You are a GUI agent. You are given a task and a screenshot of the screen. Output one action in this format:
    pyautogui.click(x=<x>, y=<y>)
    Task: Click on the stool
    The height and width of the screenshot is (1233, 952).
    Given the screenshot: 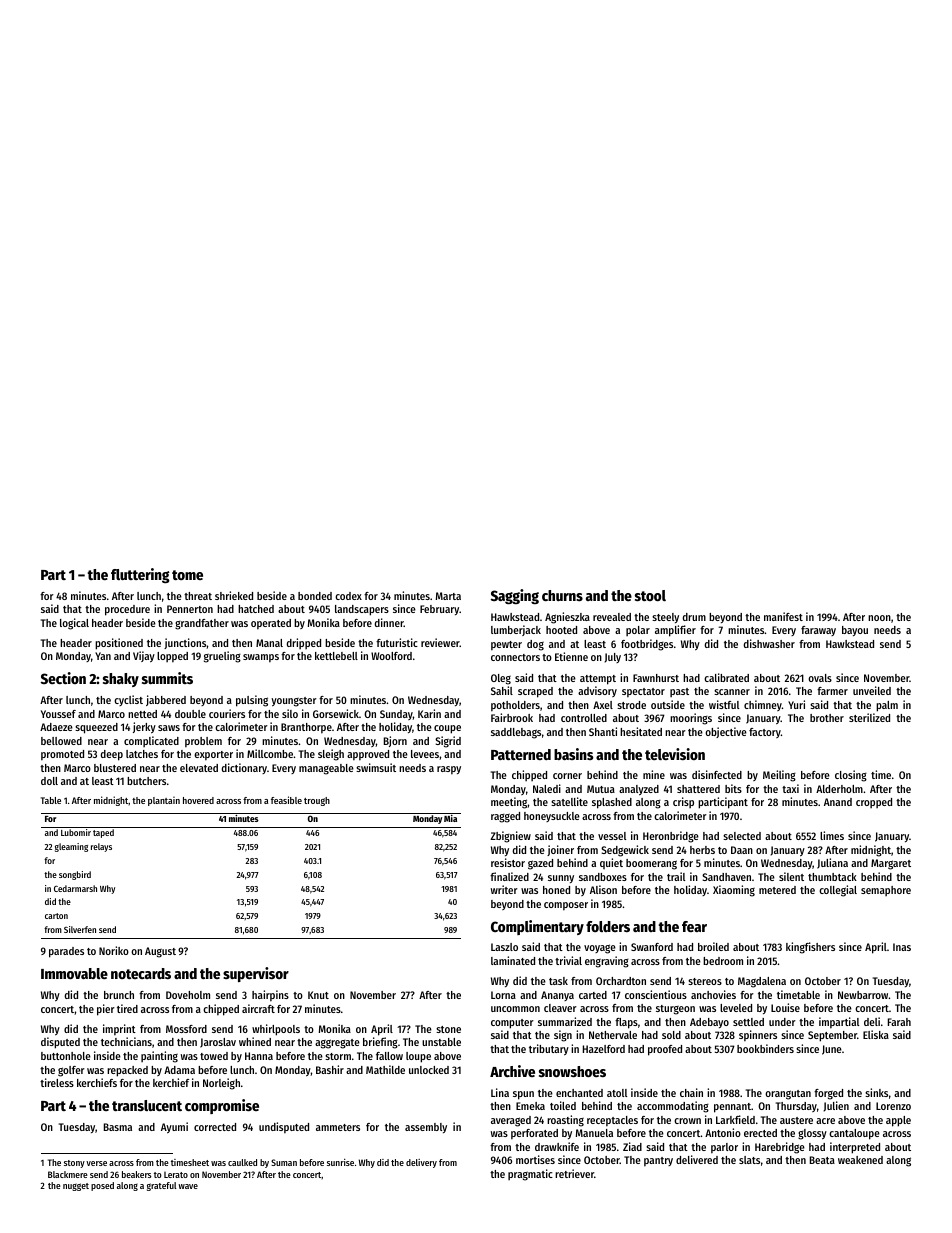 What is the action you would take?
    pyautogui.click(x=650, y=595)
